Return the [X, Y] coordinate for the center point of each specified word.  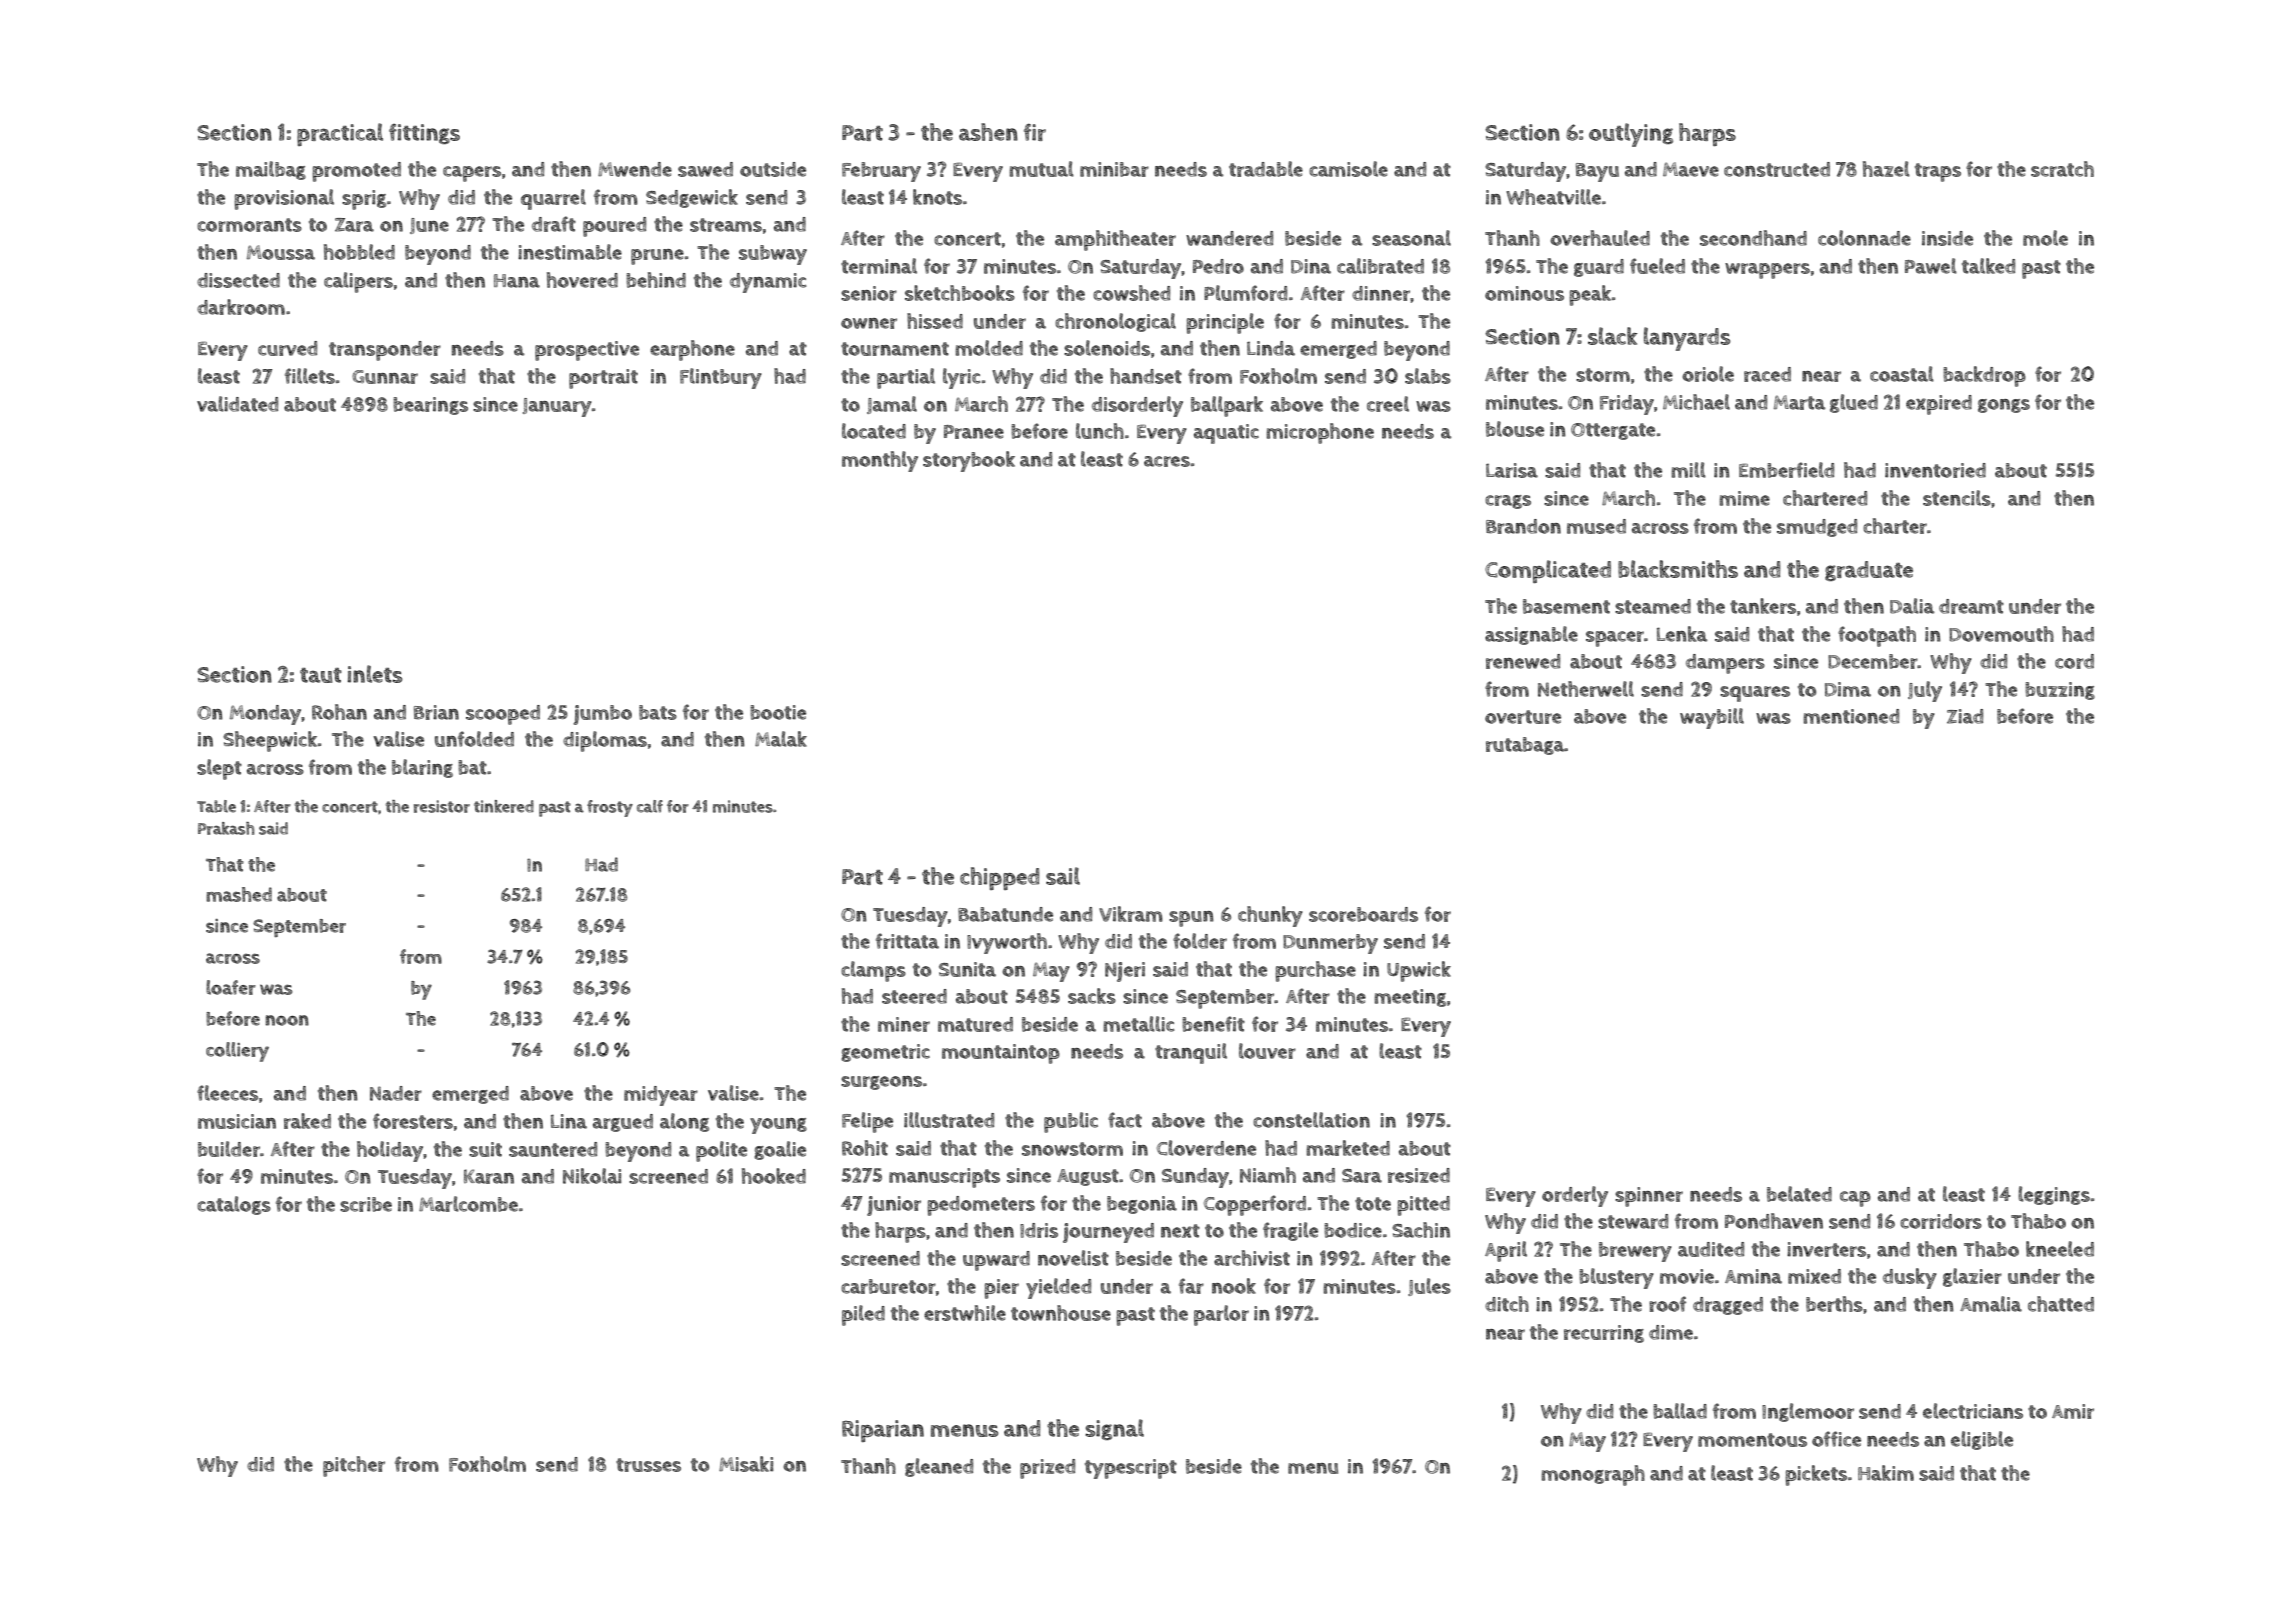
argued [623, 1123]
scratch [2062, 169]
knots [937, 197]
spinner [1649, 1197]
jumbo [602, 715]
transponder [385, 351]
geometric [885, 1053]
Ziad [1965, 716]
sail [1063, 876]
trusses [648, 1465]
